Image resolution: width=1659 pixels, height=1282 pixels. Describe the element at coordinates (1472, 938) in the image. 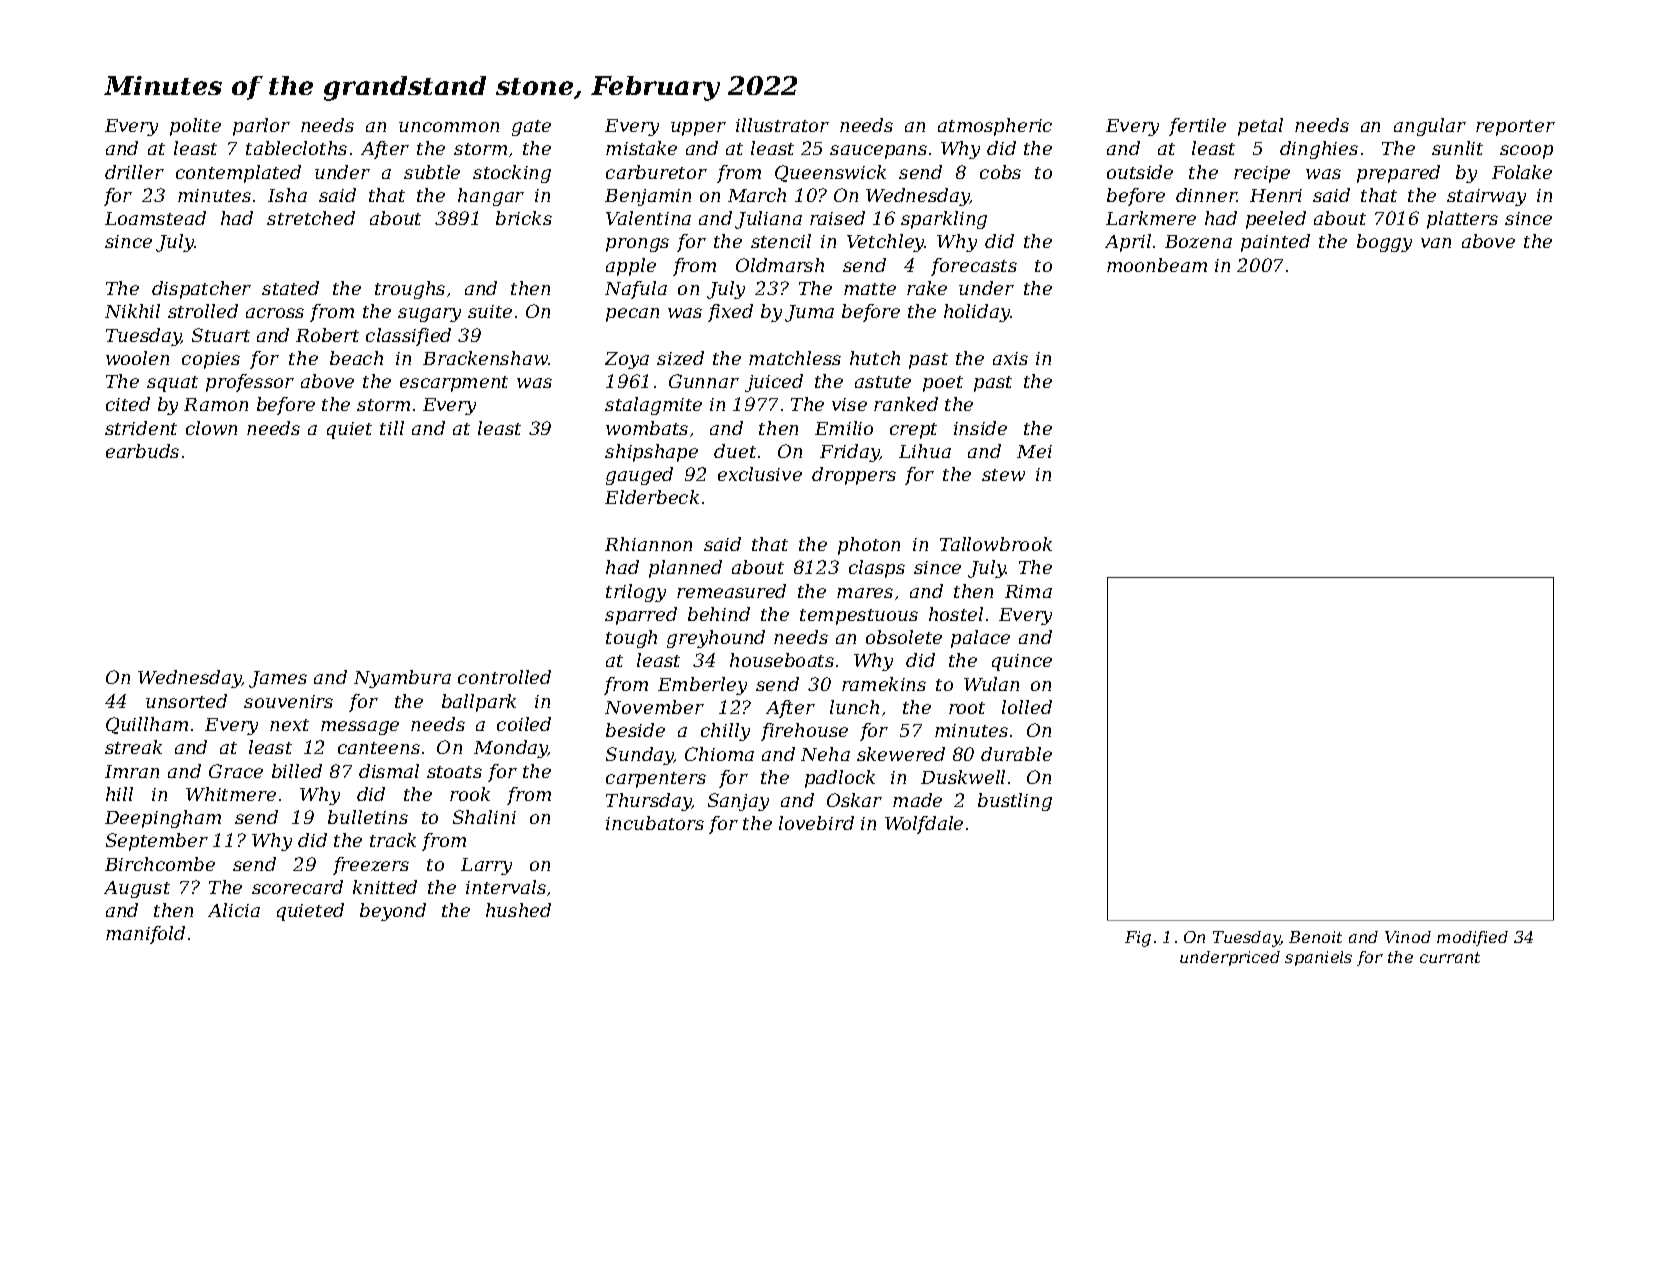

I see `modified` at that location.
